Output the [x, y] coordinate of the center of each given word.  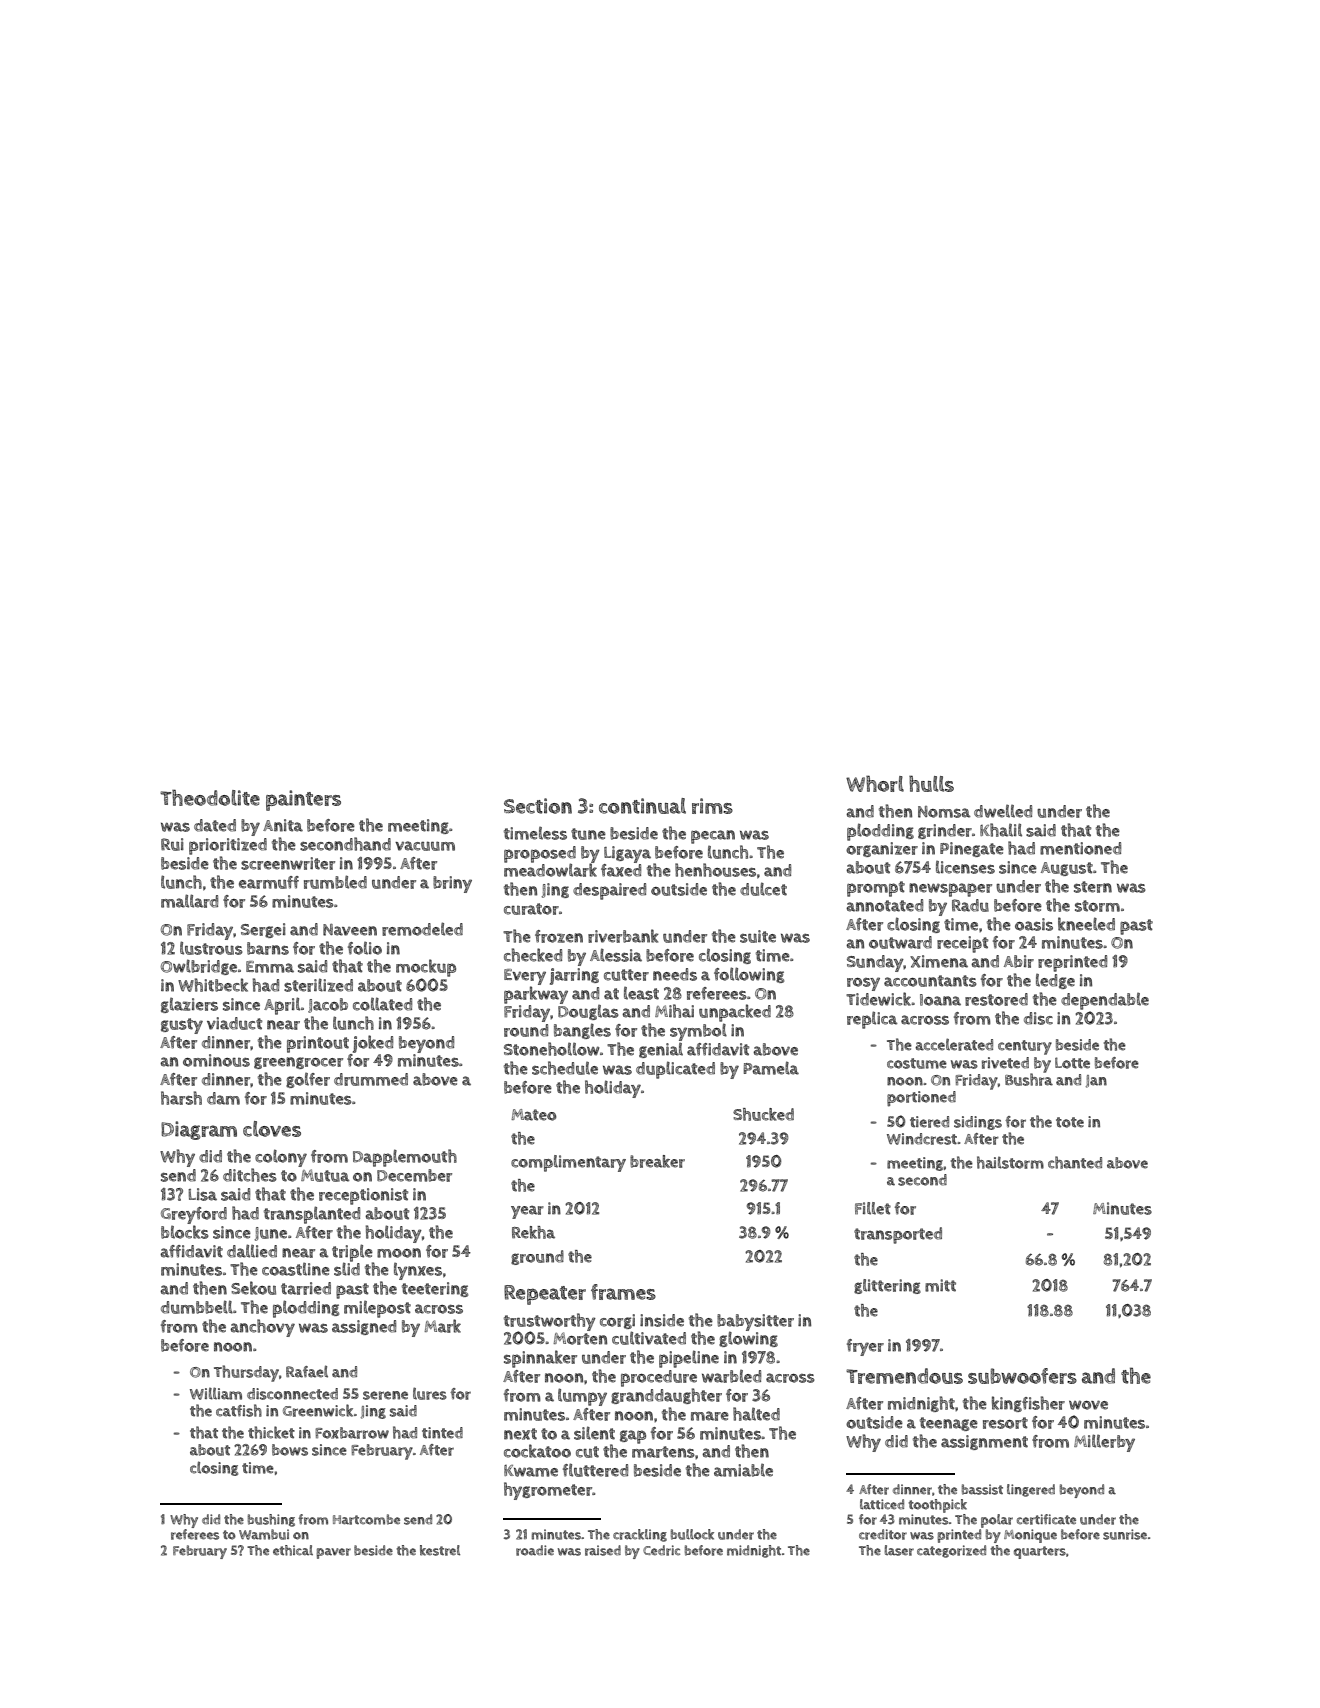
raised [603, 1550]
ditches [250, 1175]
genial [661, 1050]
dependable [1105, 1001]
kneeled [1086, 924]
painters [303, 800]
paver [333, 1553]
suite [758, 936]
